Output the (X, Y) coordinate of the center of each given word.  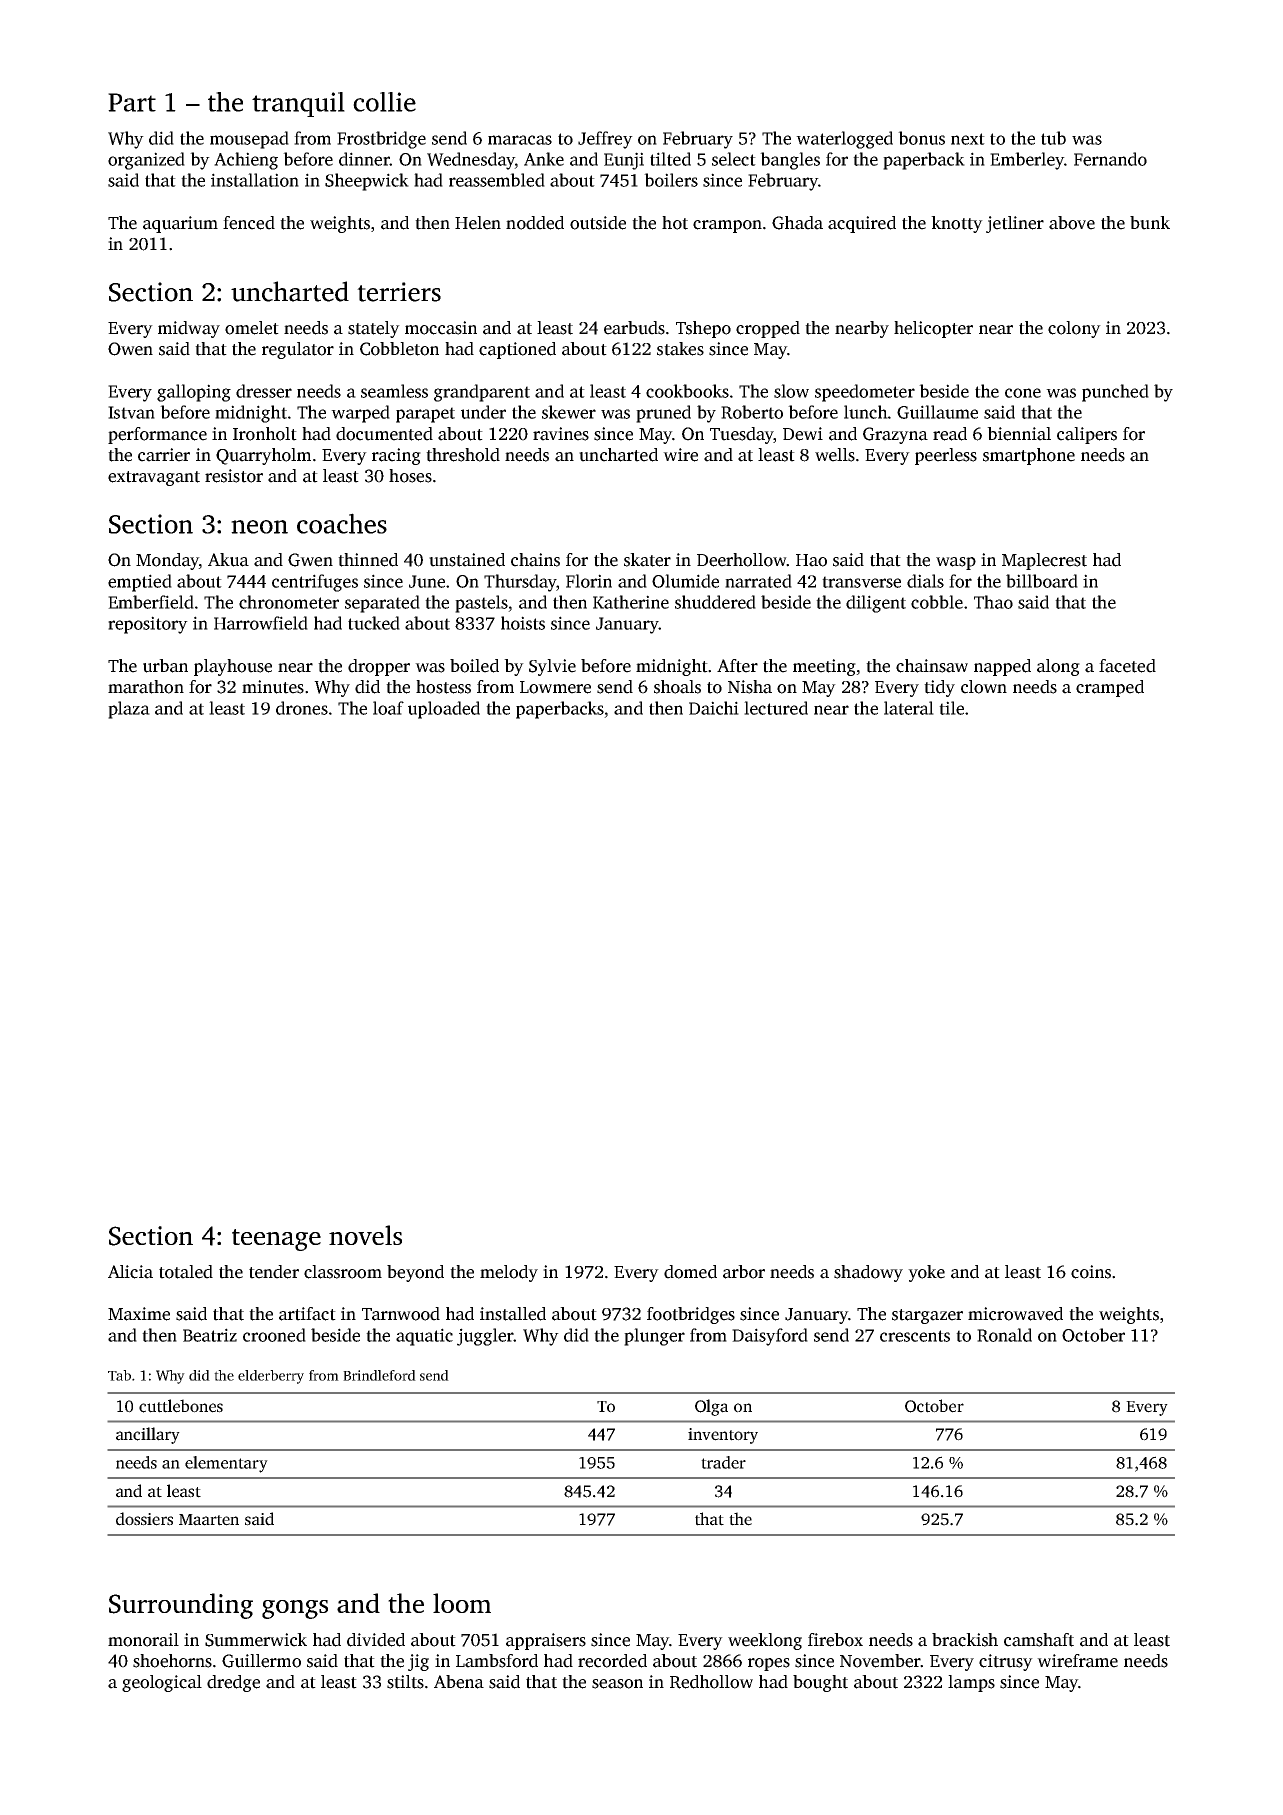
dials (925, 581)
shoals (677, 687)
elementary (226, 1464)
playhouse (233, 667)
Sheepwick (367, 182)
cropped (768, 329)
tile (951, 708)
